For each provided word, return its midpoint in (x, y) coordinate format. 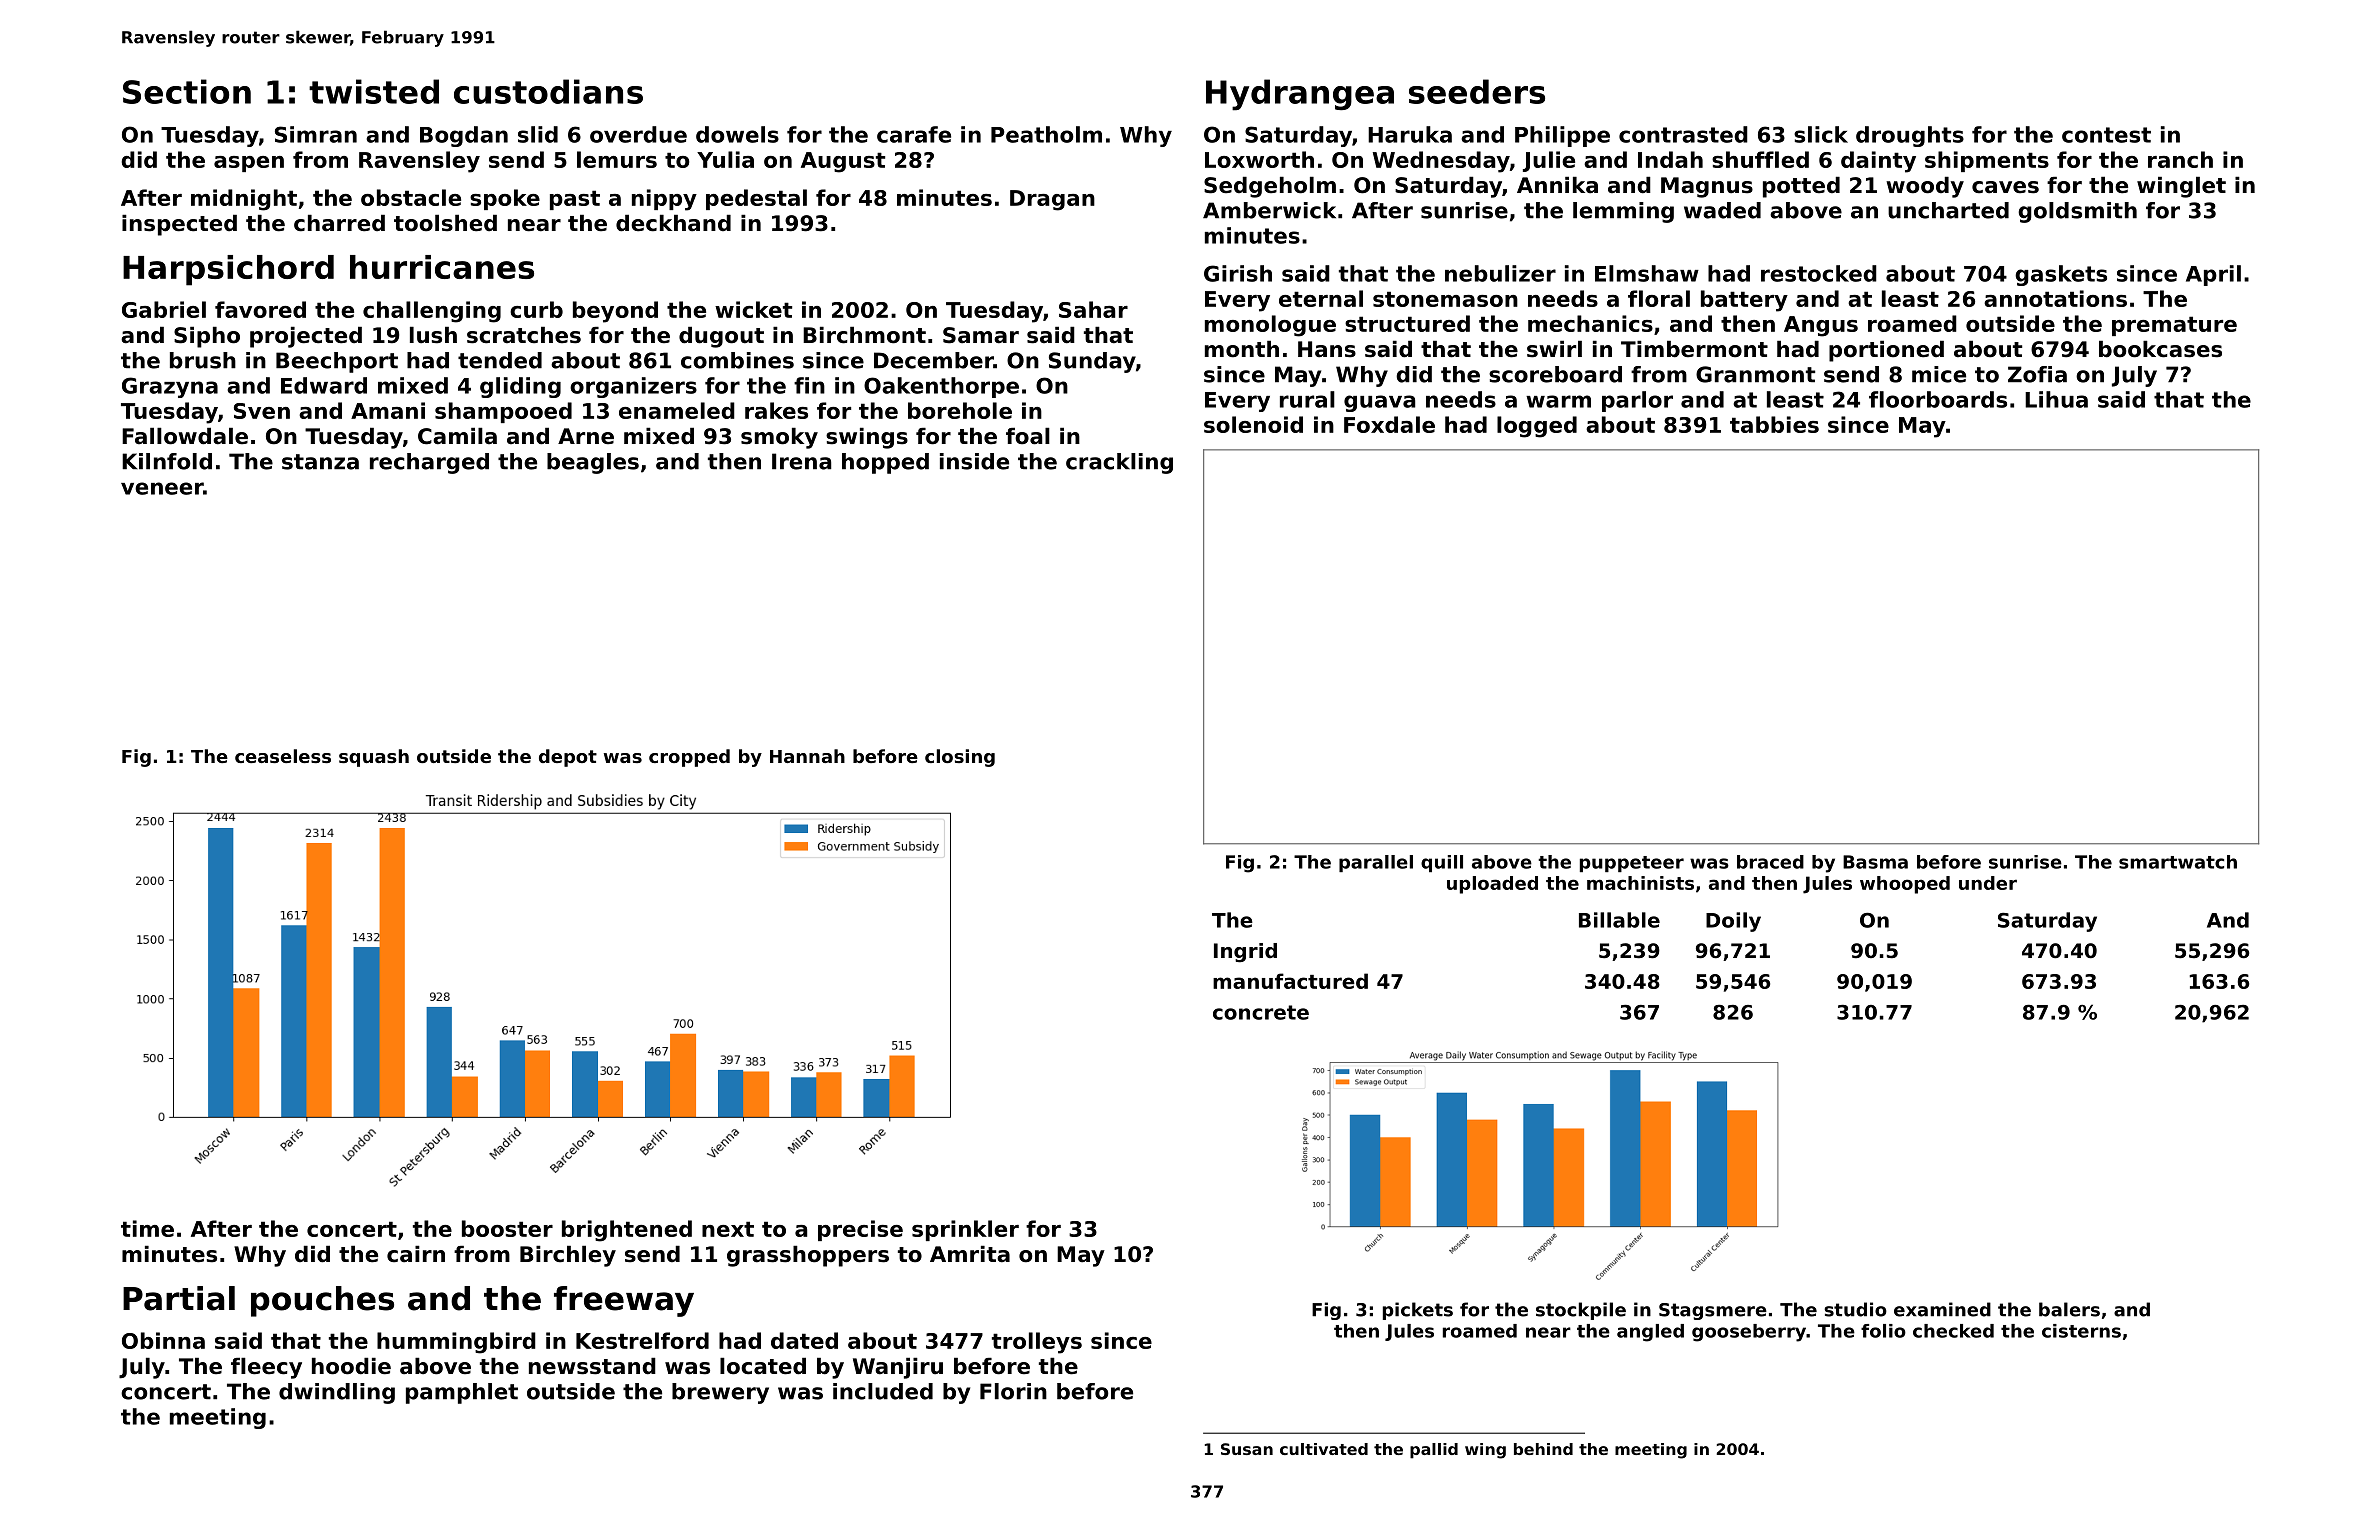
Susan (1247, 1449)
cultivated (1324, 1449)
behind (1543, 1449)
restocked (1819, 273)
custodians (548, 91)
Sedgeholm (1270, 187)
